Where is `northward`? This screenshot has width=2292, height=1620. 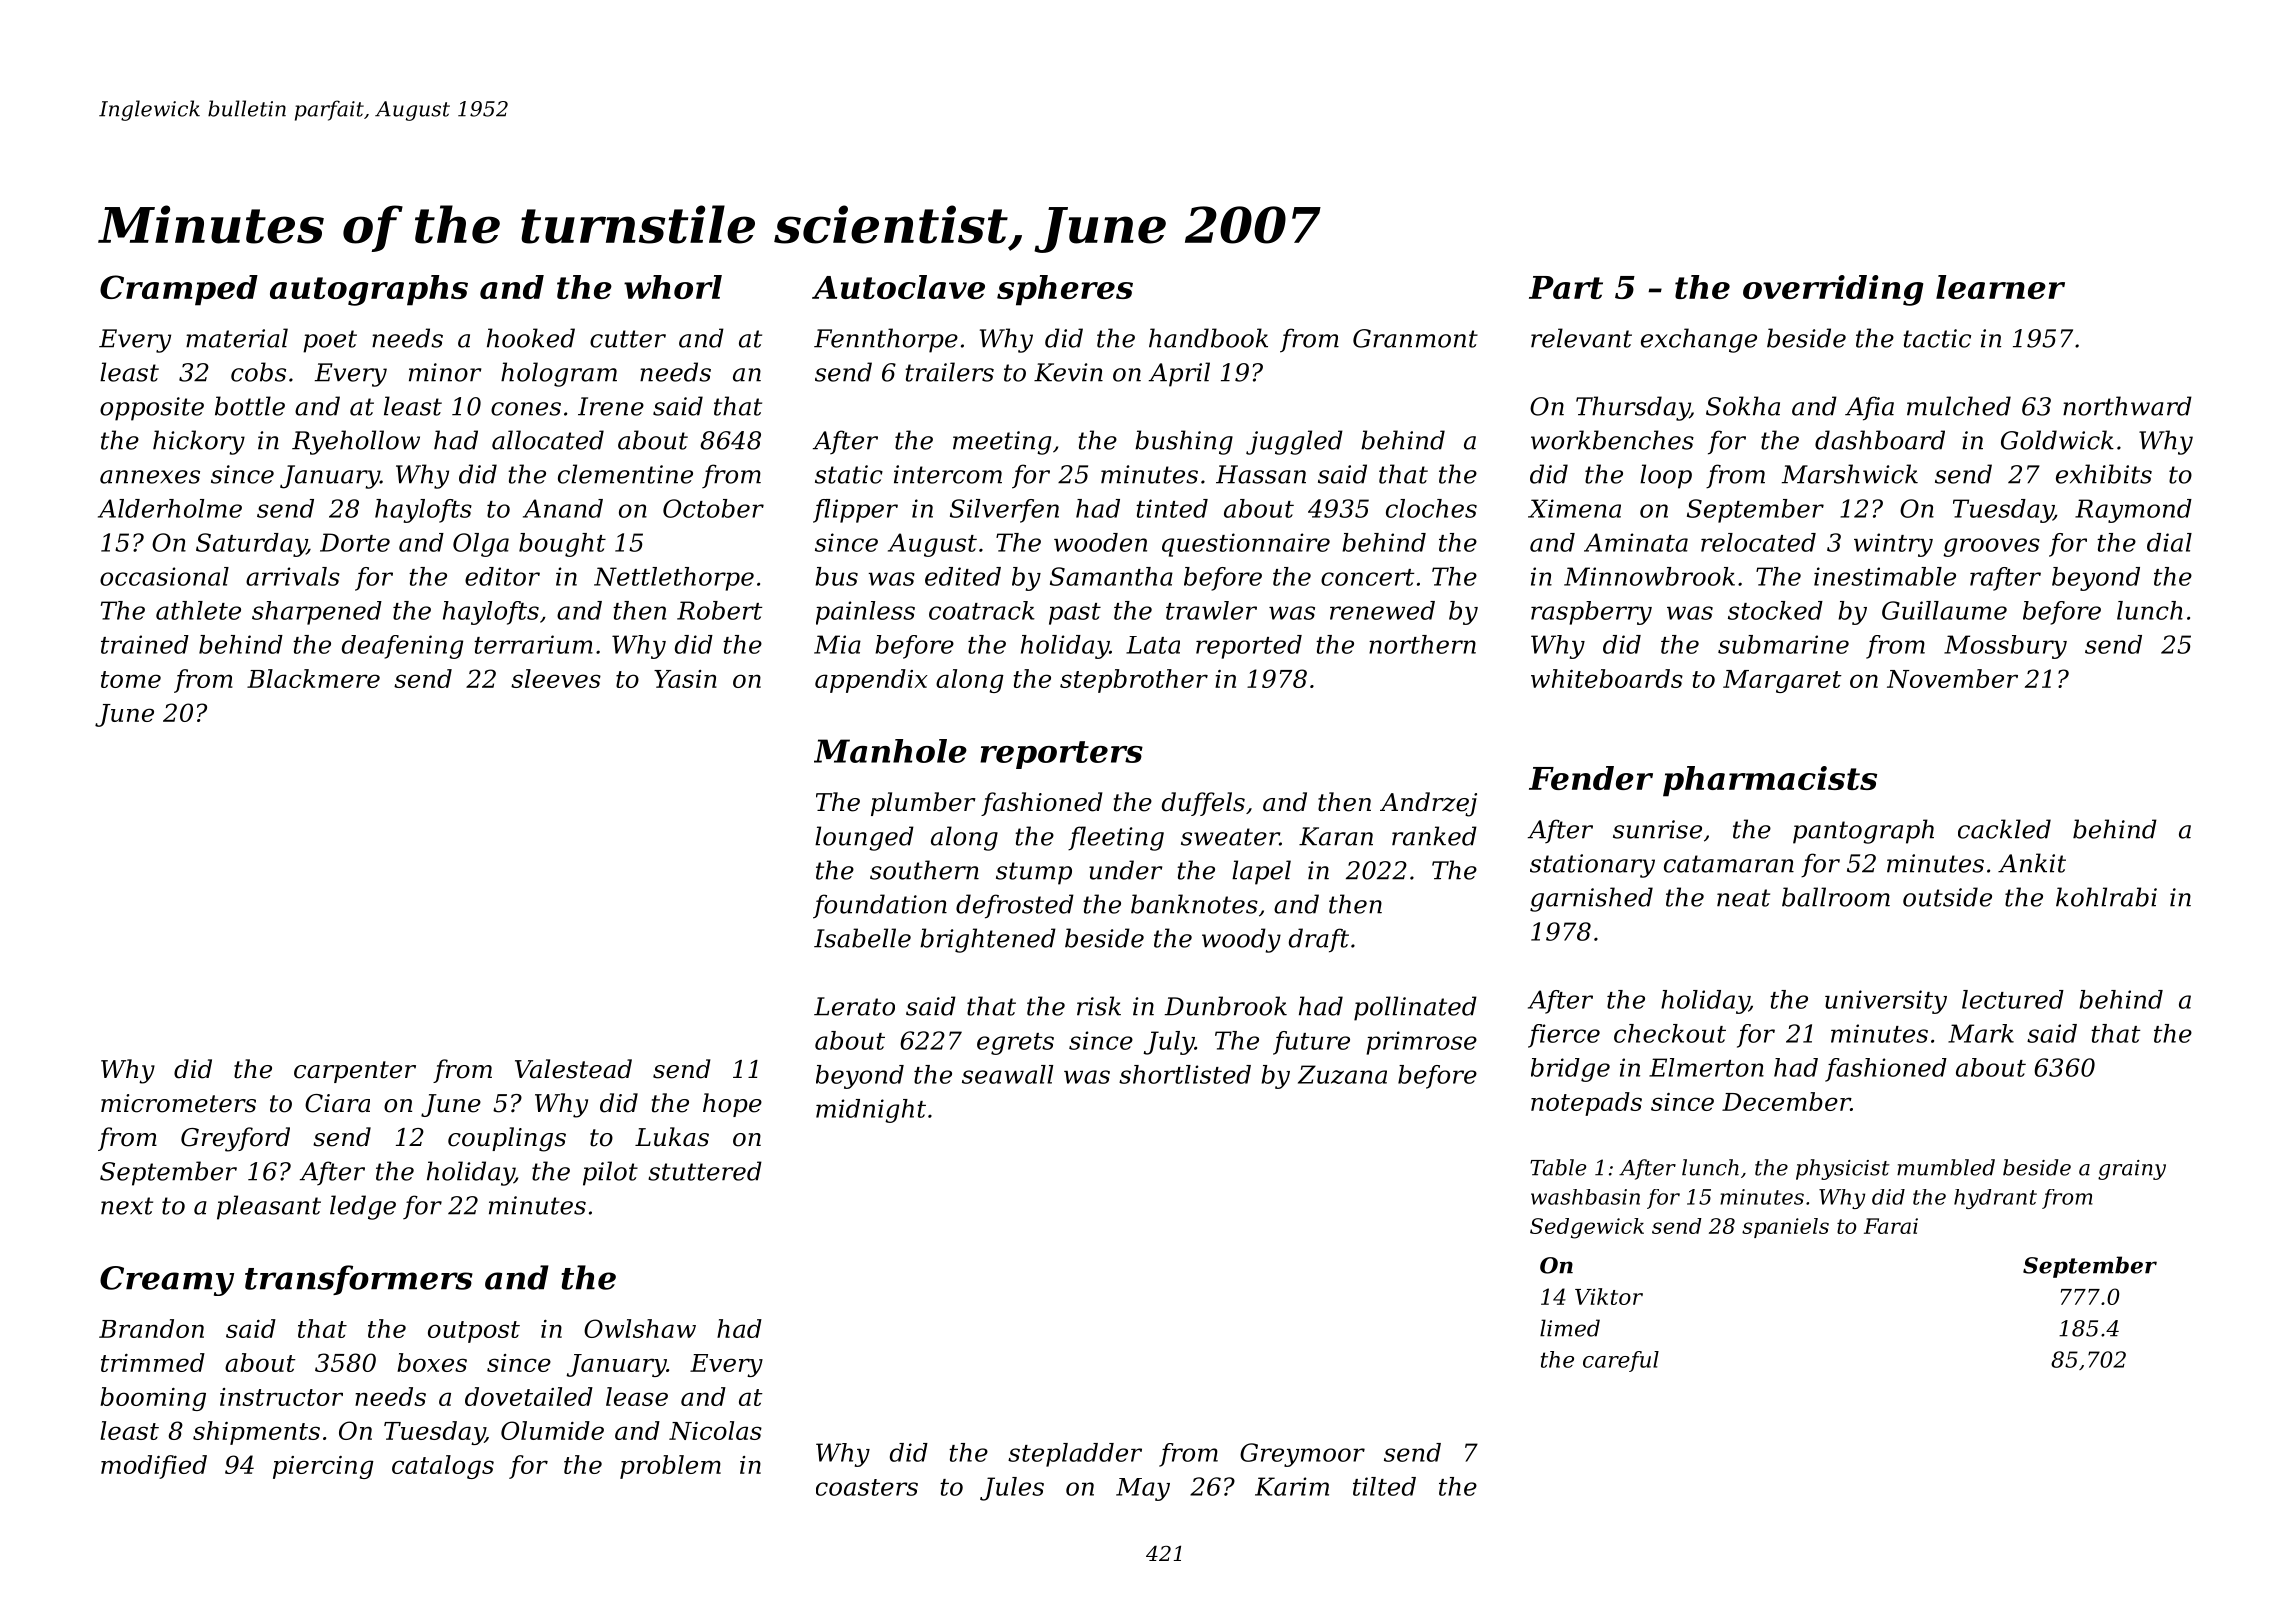
northward is located at coordinates (2127, 406).
